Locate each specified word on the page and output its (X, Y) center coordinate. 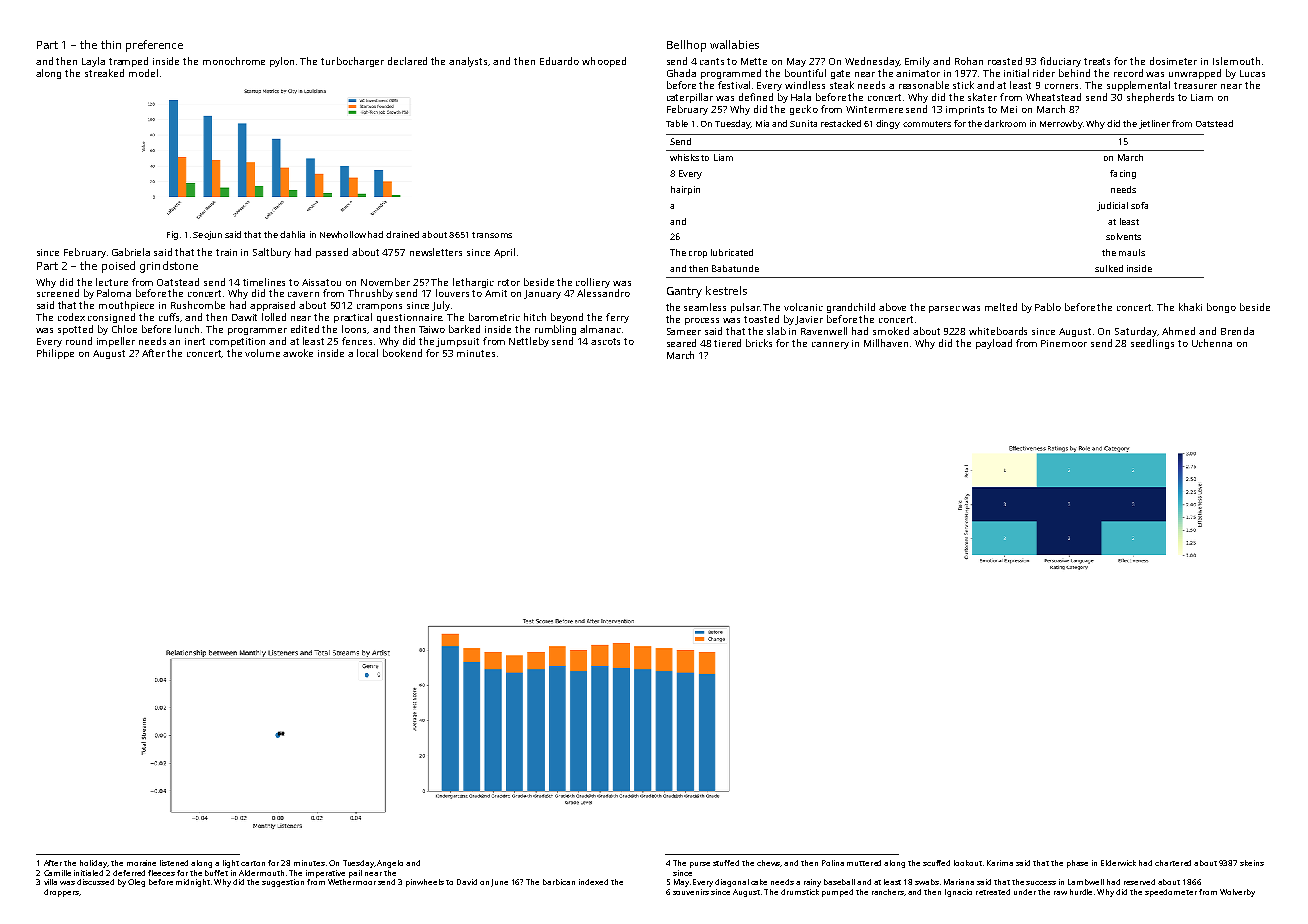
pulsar (745, 308)
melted (1001, 307)
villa (50, 882)
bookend (402, 353)
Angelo (390, 864)
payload (994, 344)
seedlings (1152, 344)
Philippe (55, 354)
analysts (469, 62)
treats (1097, 61)
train (226, 252)
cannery (830, 345)
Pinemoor (1064, 343)
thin (111, 44)
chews (769, 863)
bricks (759, 343)
